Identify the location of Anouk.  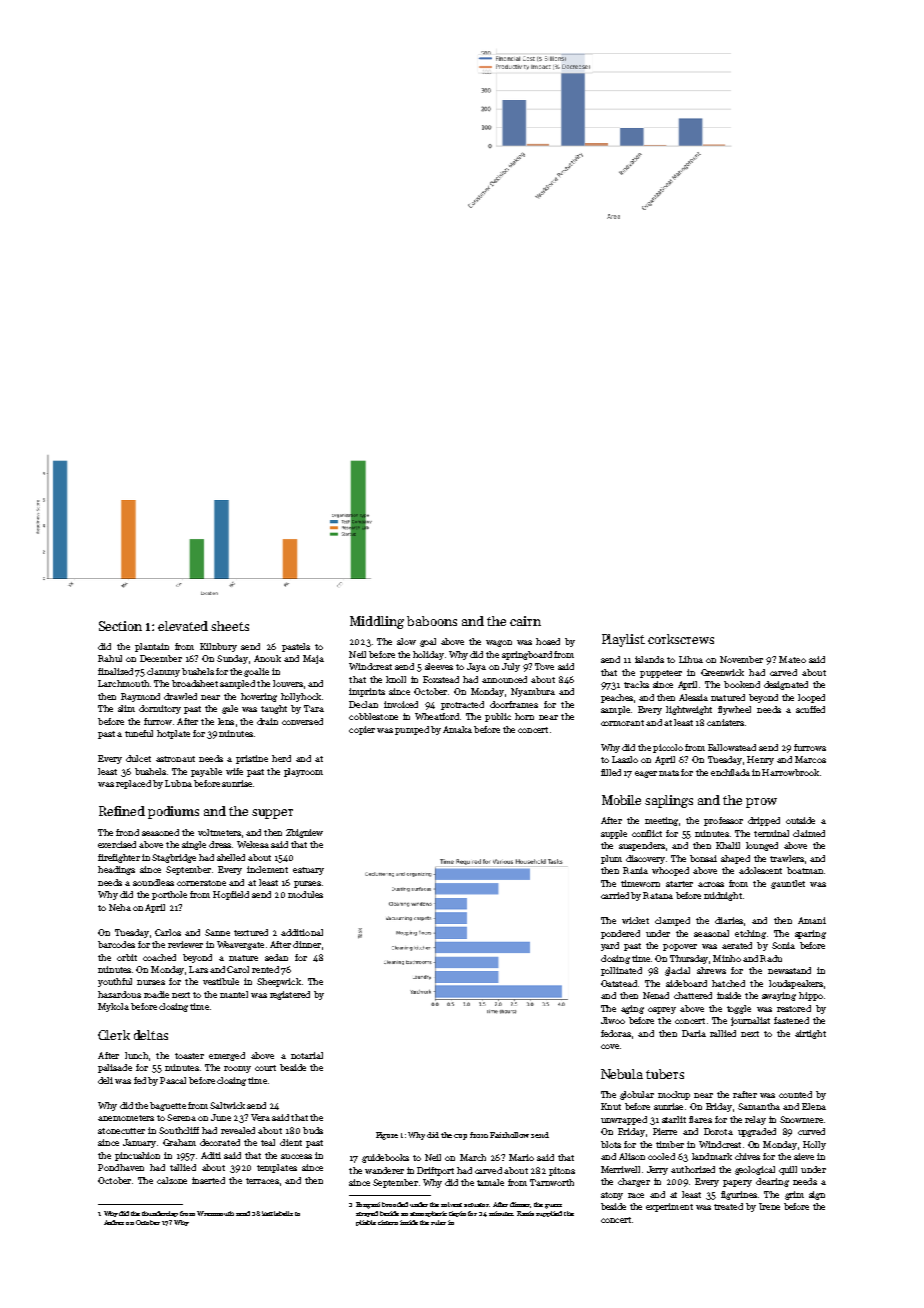
(267, 658).
